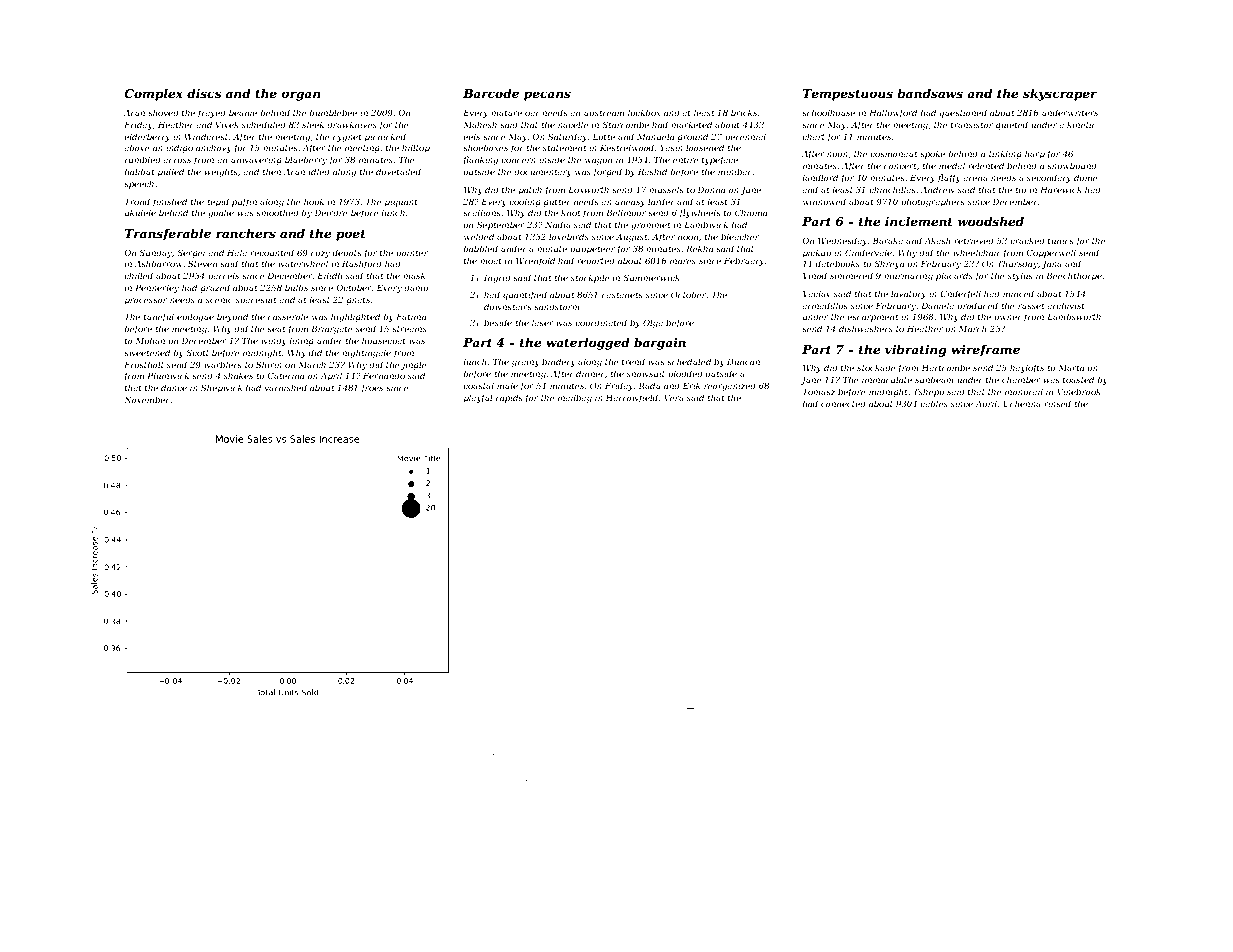  What do you see at coordinates (153, 94) in the document?
I see `Complex` at bounding box center [153, 94].
